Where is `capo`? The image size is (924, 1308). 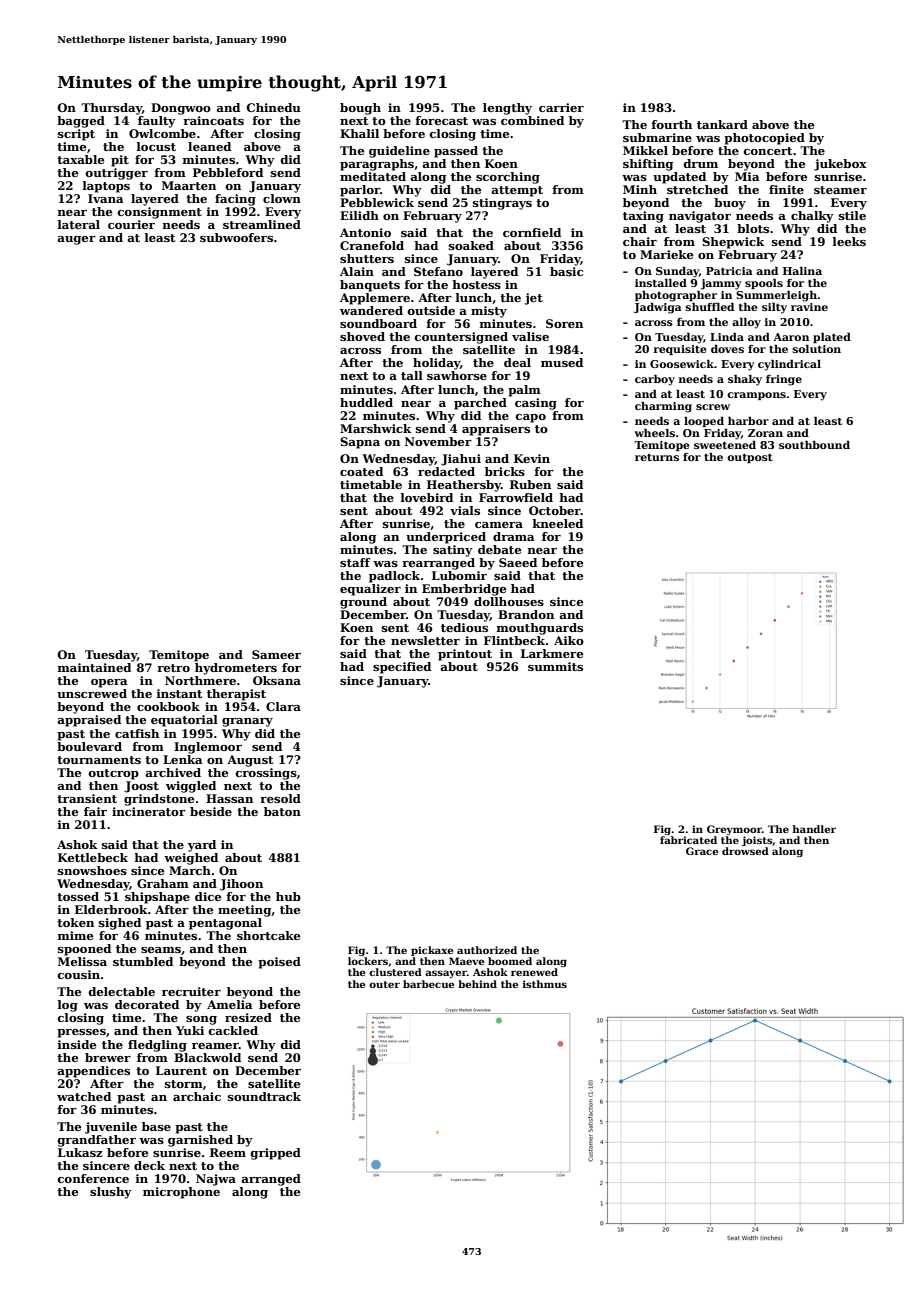 capo is located at coordinates (531, 418).
